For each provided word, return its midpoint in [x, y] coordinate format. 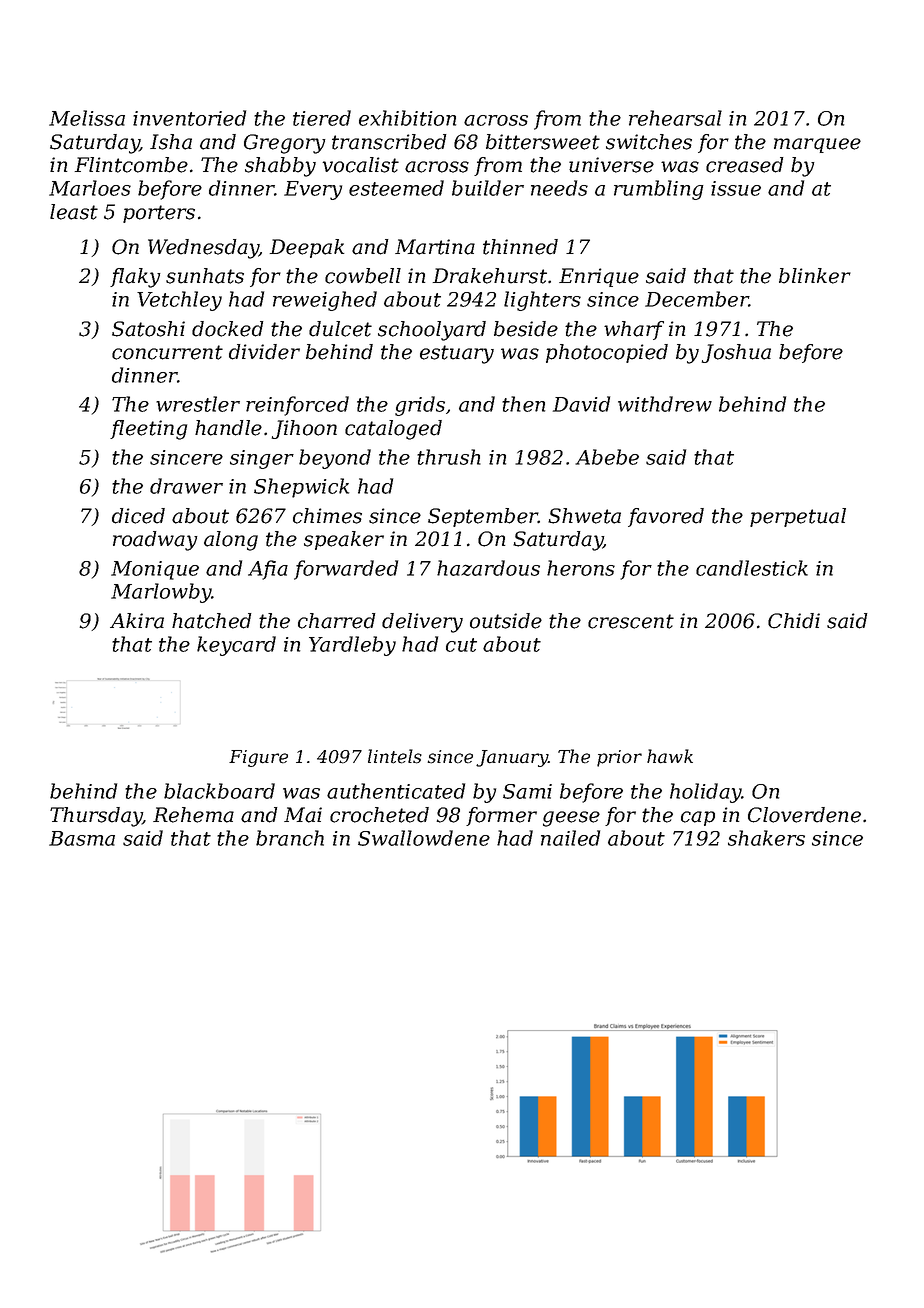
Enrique [599, 277]
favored [666, 517]
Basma [82, 838]
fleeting [148, 430]
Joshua [736, 353]
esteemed [396, 188]
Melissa [87, 118]
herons [581, 568]
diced [138, 516]
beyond [335, 459]
